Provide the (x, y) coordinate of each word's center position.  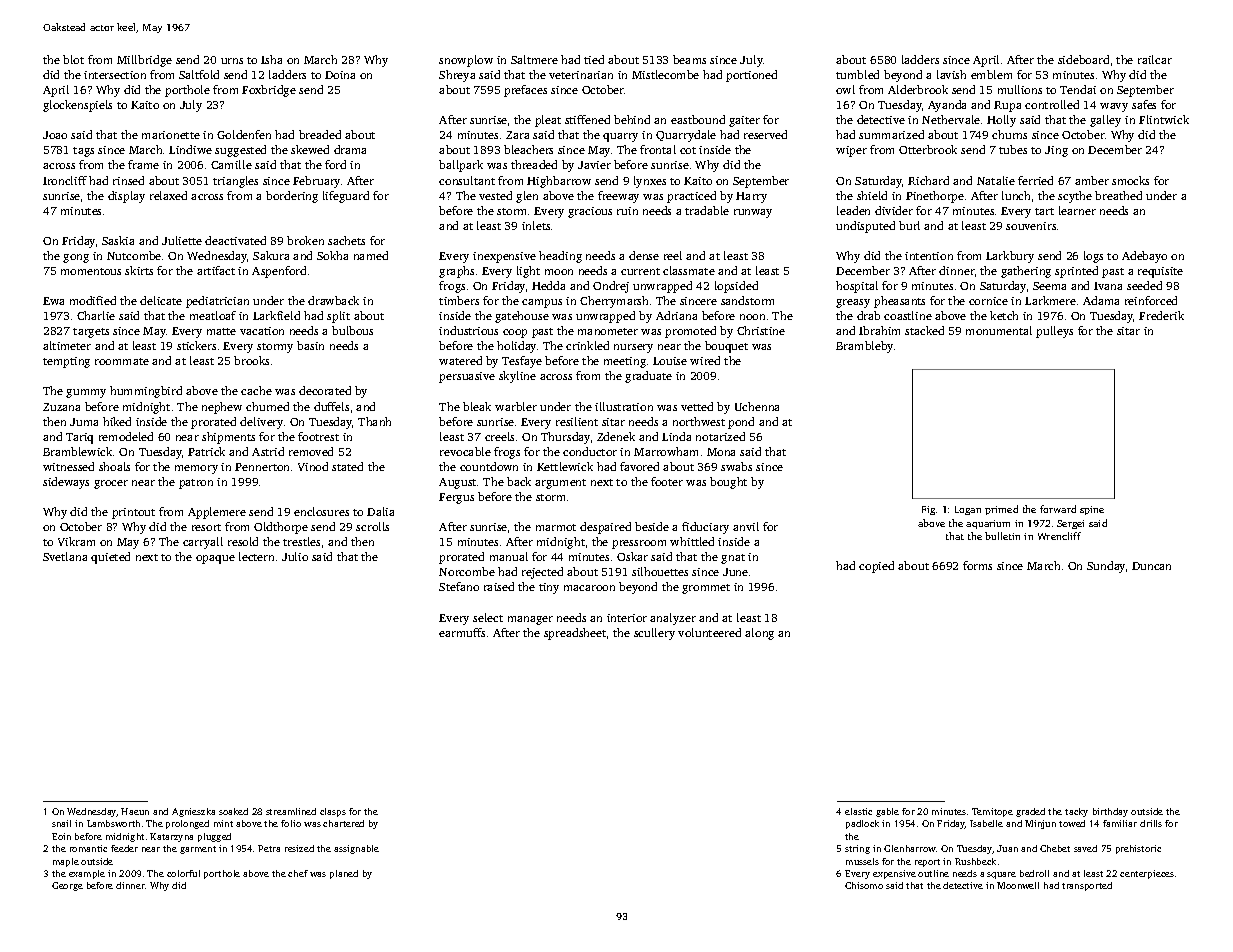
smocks (1130, 180)
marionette (171, 135)
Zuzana (61, 407)
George (67, 886)
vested (495, 195)
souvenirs (1031, 226)
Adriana (676, 315)
